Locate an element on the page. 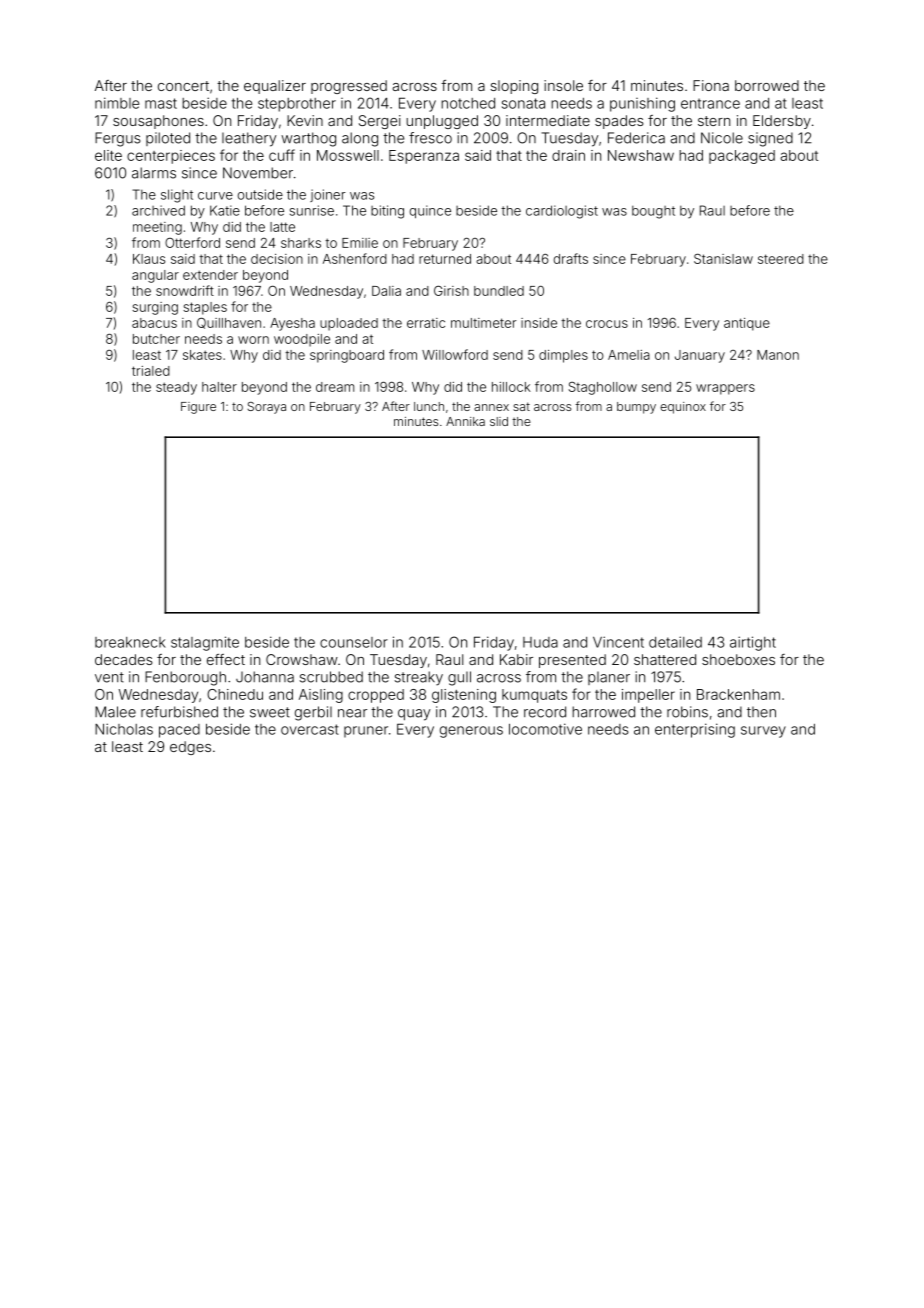 The height and width of the image is (1308, 924). concert is located at coordinates (183, 86).
